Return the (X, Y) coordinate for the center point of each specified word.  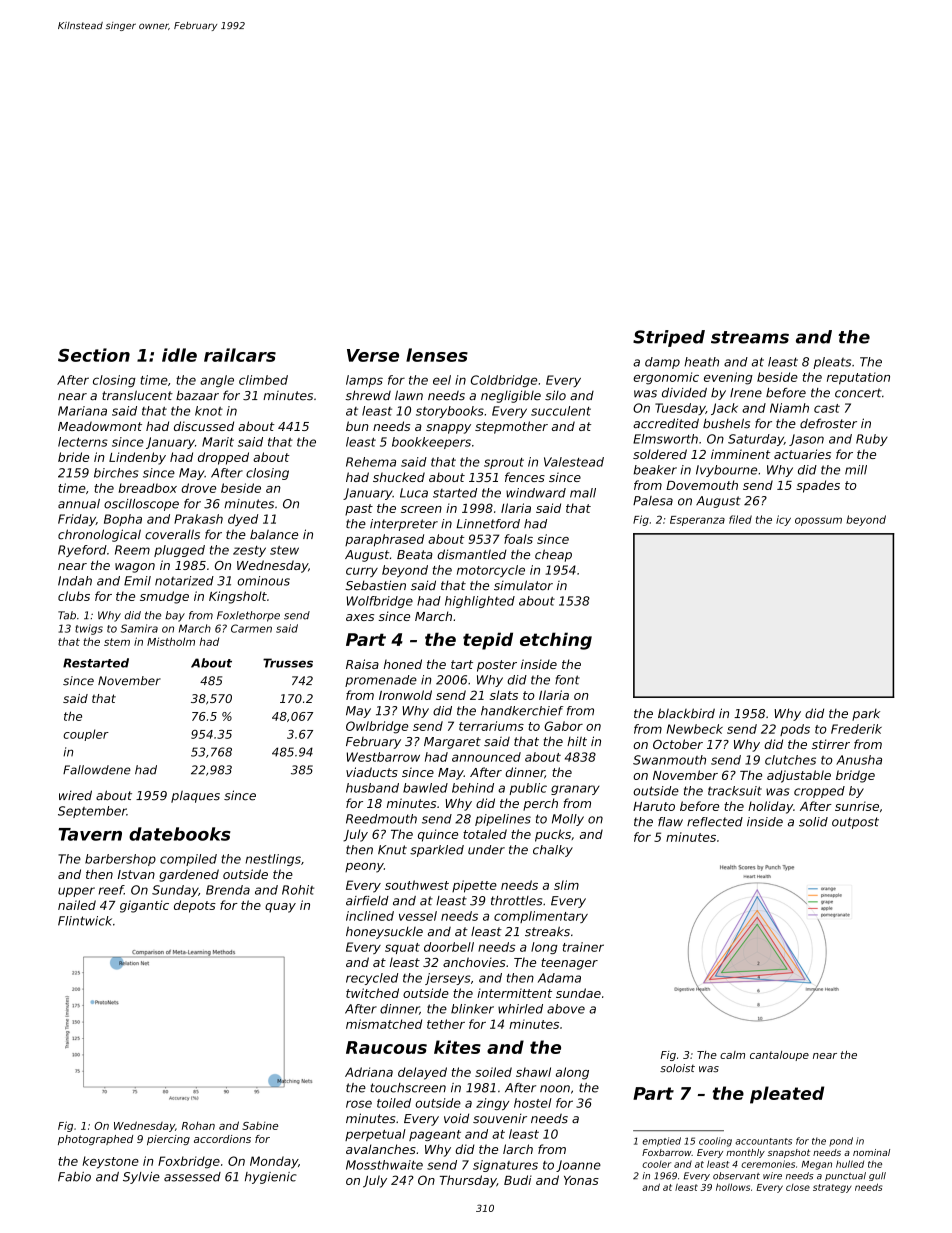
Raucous (386, 1047)
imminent (741, 454)
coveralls (172, 534)
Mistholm (171, 641)
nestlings (273, 860)
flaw (670, 822)
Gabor (563, 726)
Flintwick (85, 921)
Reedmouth (381, 819)
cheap (553, 555)
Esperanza (697, 521)
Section (94, 355)
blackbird (686, 713)
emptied (661, 1142)
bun (357, 426)
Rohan (198, 1125)
